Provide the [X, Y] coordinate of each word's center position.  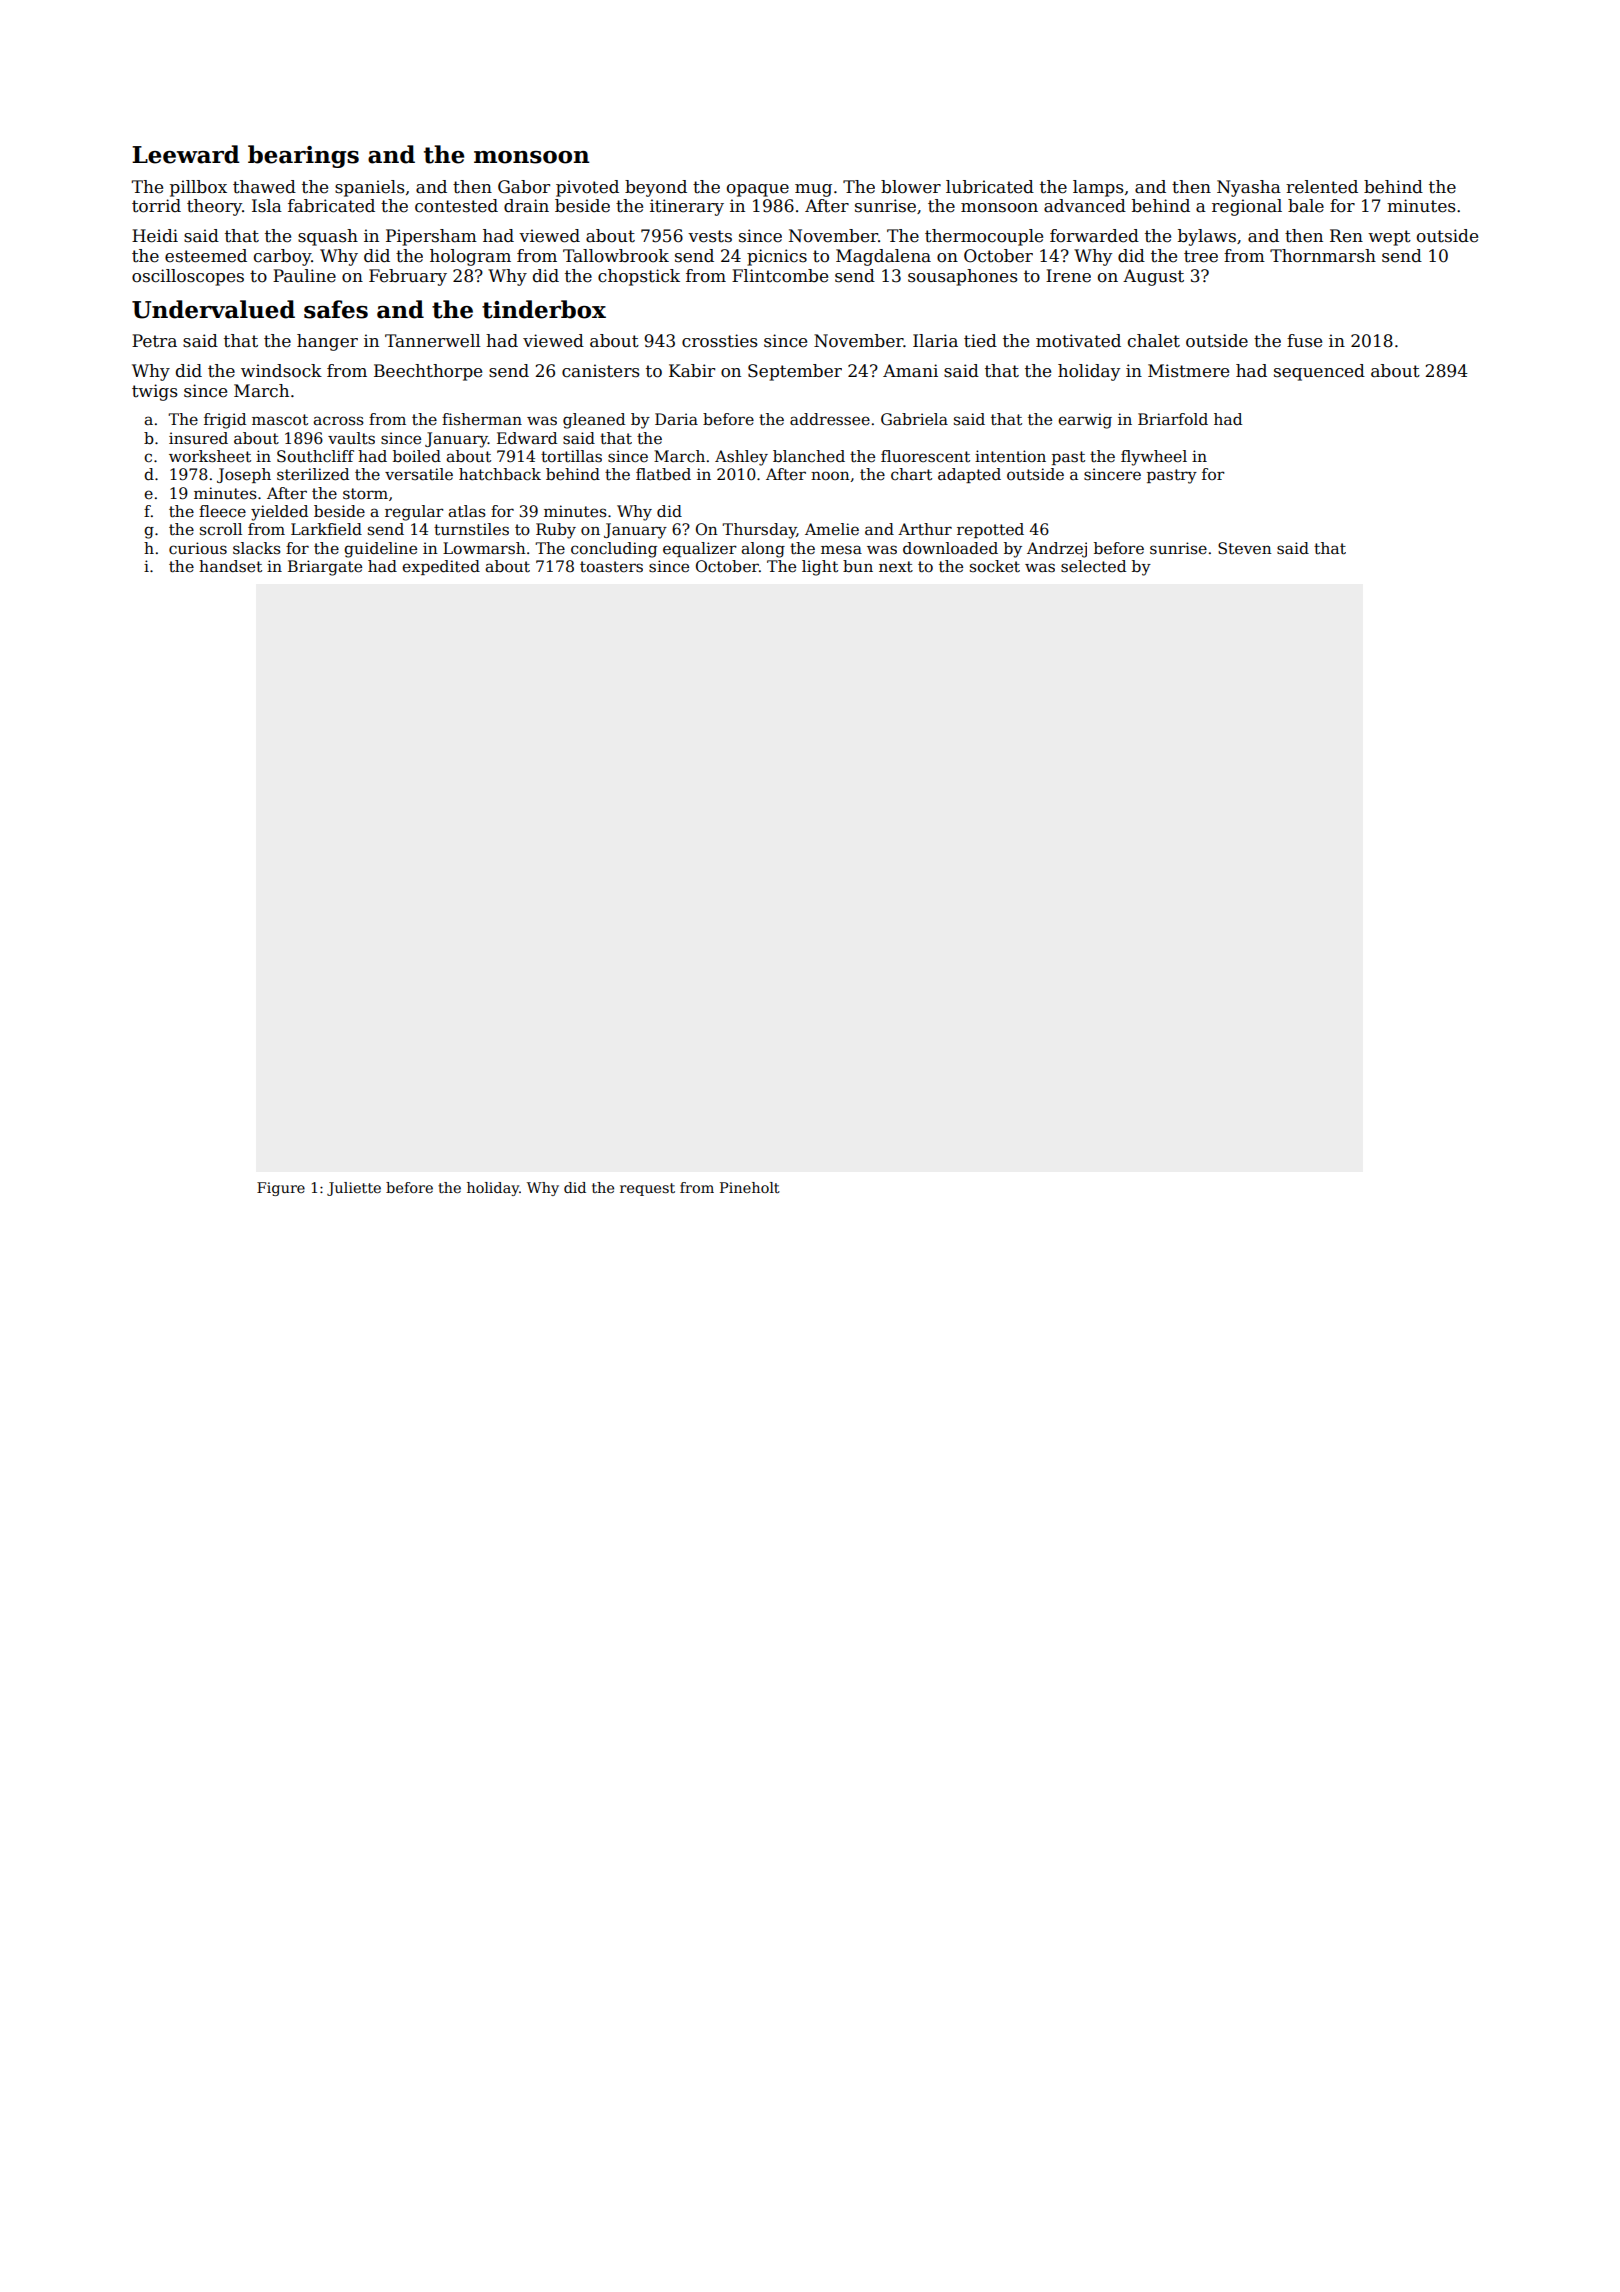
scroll [221, 529]
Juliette [354, 1189]
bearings [303, 156]
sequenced [1319, 372]
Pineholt [750, 1187]
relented [1322, 187]
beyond [656, 188]
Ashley [741, 458]
